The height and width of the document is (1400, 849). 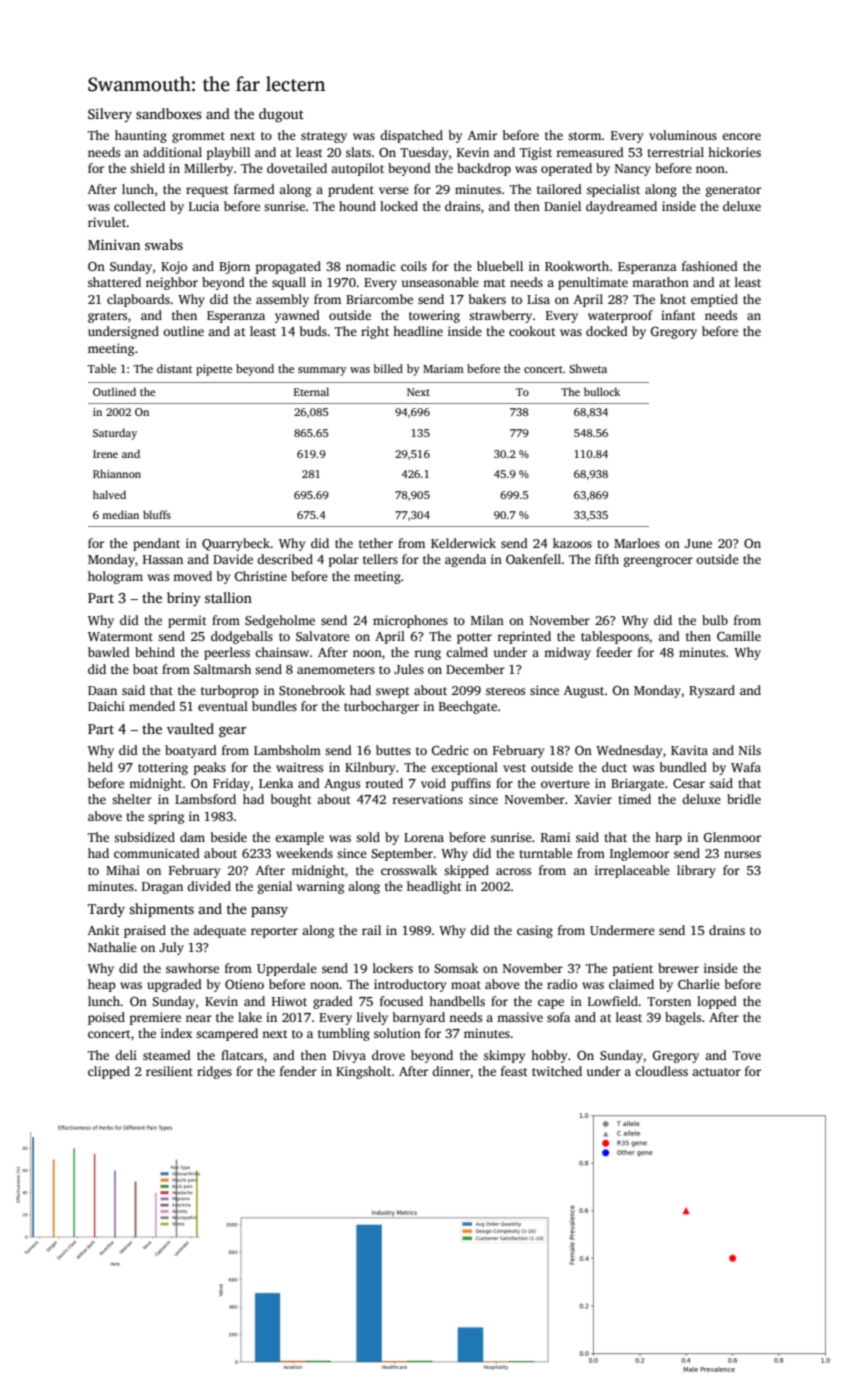 I want to click on nurses, so click(x=742, y=854).
